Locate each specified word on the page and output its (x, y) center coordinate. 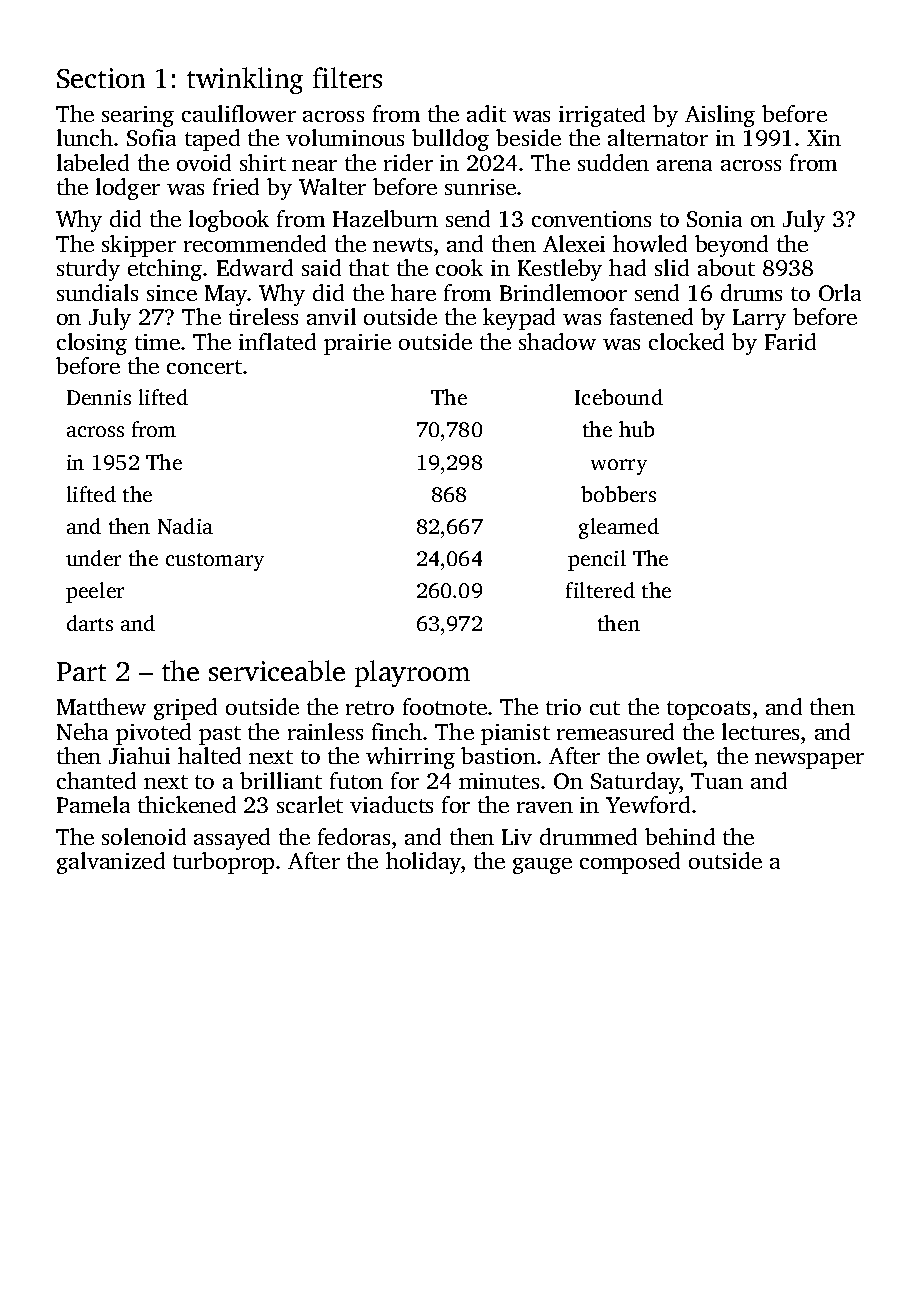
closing (92, 344)
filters (347, 77)
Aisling (720, 116)
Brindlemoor (563, 292)
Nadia (185, 526)
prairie (357, 344)
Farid (790, 341)
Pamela (93, 804)
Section (101, 78)
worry (619, 467)
